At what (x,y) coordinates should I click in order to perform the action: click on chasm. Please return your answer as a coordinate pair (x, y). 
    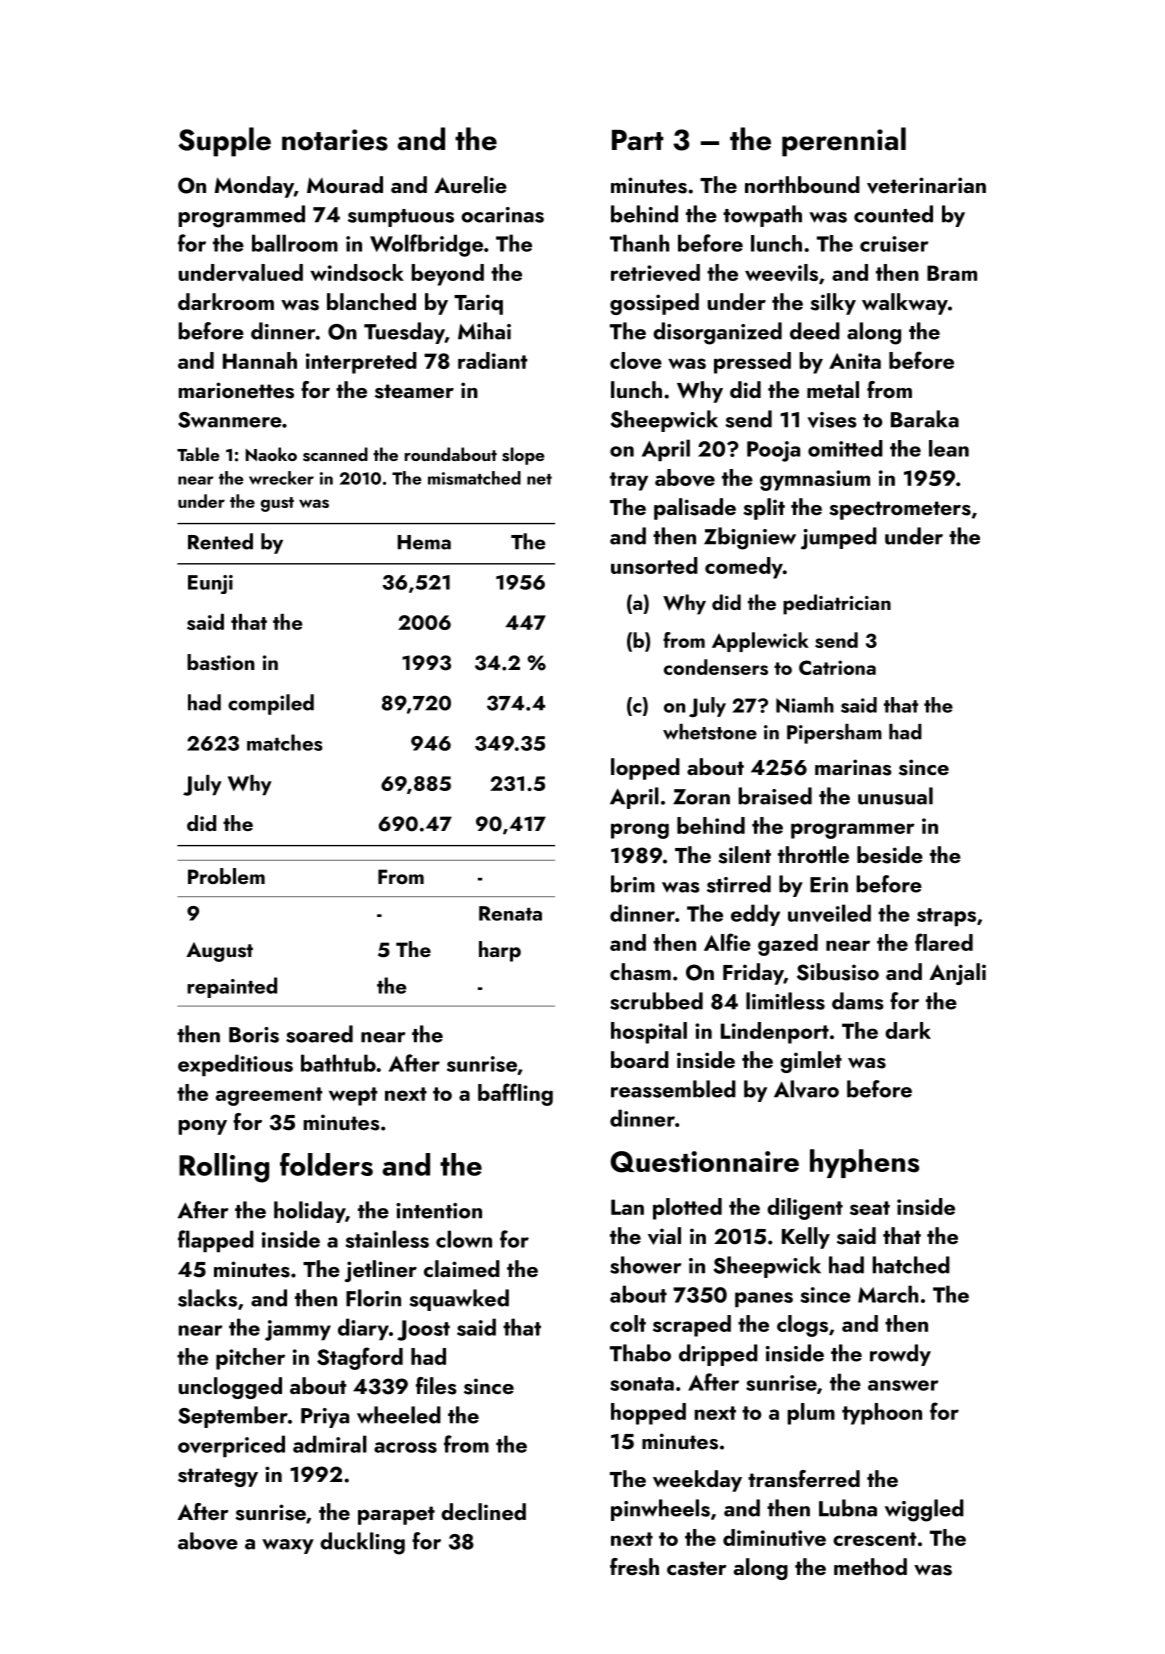
    Looking at the image, I should click on (640, 972).
